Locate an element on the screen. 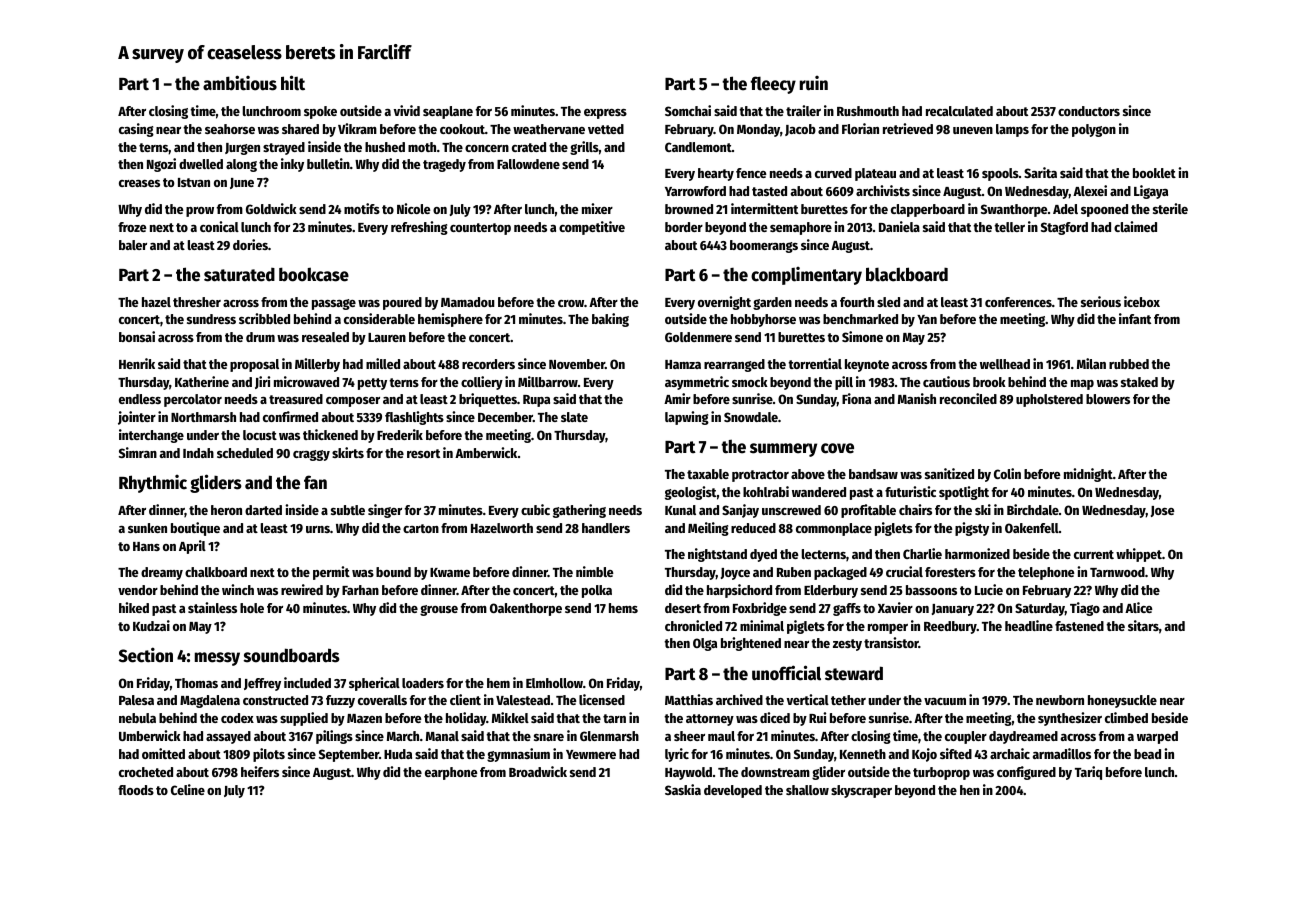  maul is located at coordinates (721, 736).
